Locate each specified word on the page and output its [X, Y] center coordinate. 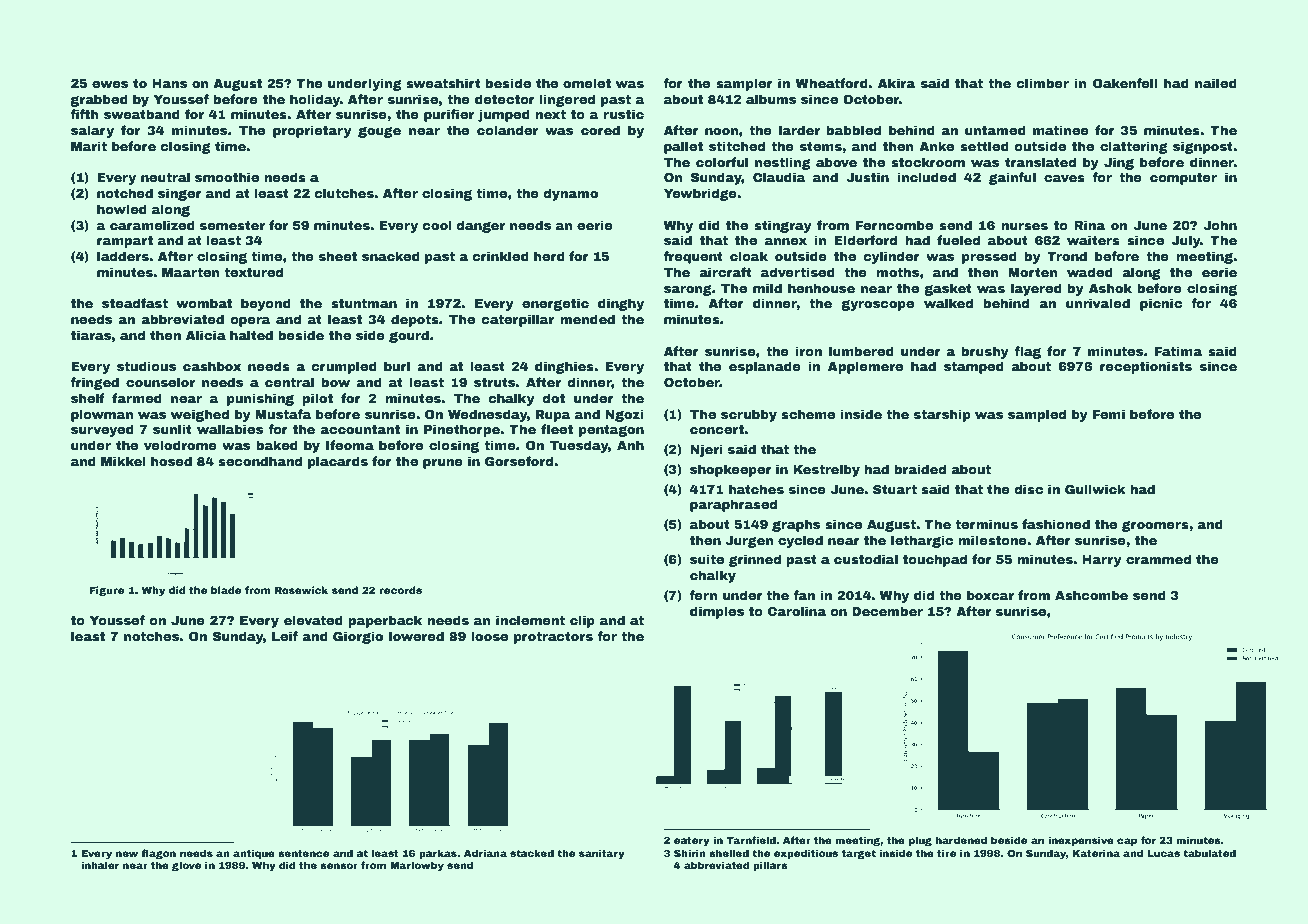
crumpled [344, 367]
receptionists [1146, 367]
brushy [985, 352]
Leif [285, 636]
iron [809, 351]
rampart [125, 242]
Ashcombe [1091, 595]
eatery [692, 841]
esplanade [765, 367]
